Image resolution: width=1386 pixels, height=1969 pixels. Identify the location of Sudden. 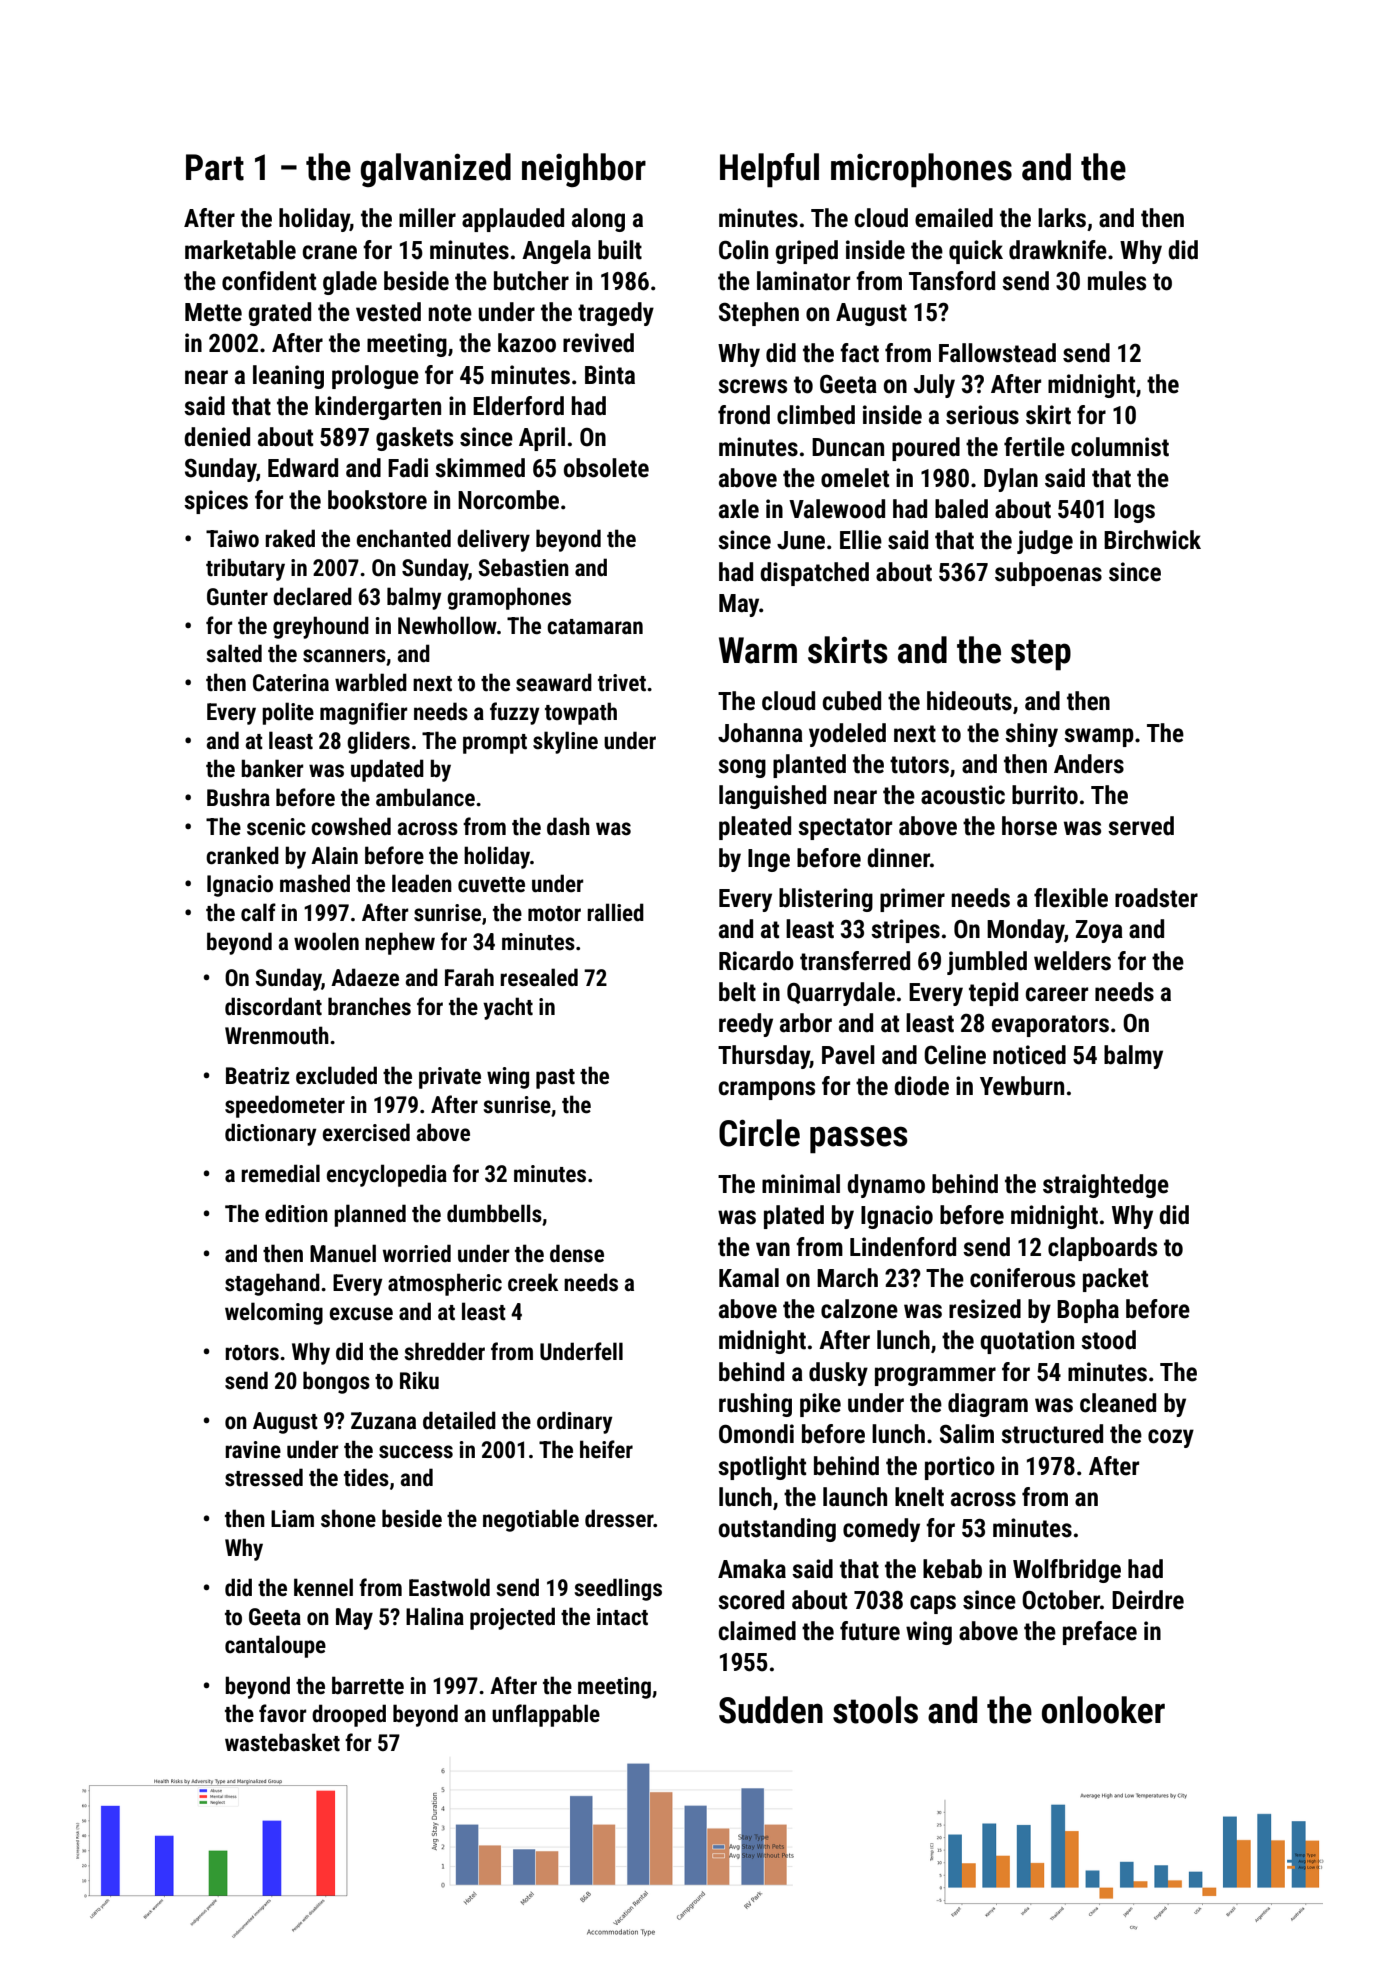
(771, 1710).
